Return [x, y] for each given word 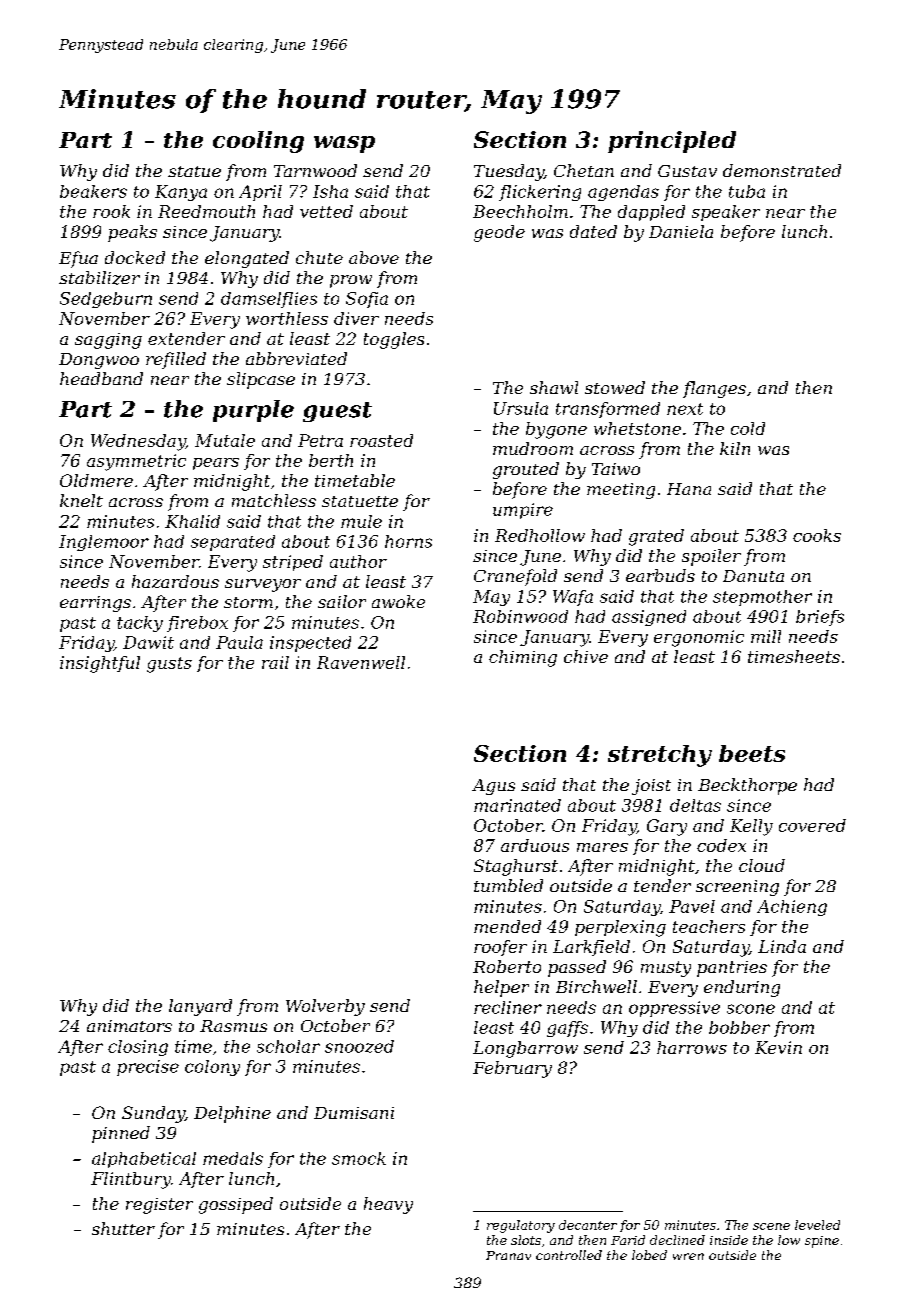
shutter [123, 1228]
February [512, 1069]
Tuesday [509, 172]
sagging [108, 341]
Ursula [521, 408]
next [685, 409]
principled [672, 142]
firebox [197, 624]
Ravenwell [361, 662]
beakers [93, 191]
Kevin [778, 1047]
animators [129, 1026]
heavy [388, 1205]
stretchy [660, 756]
